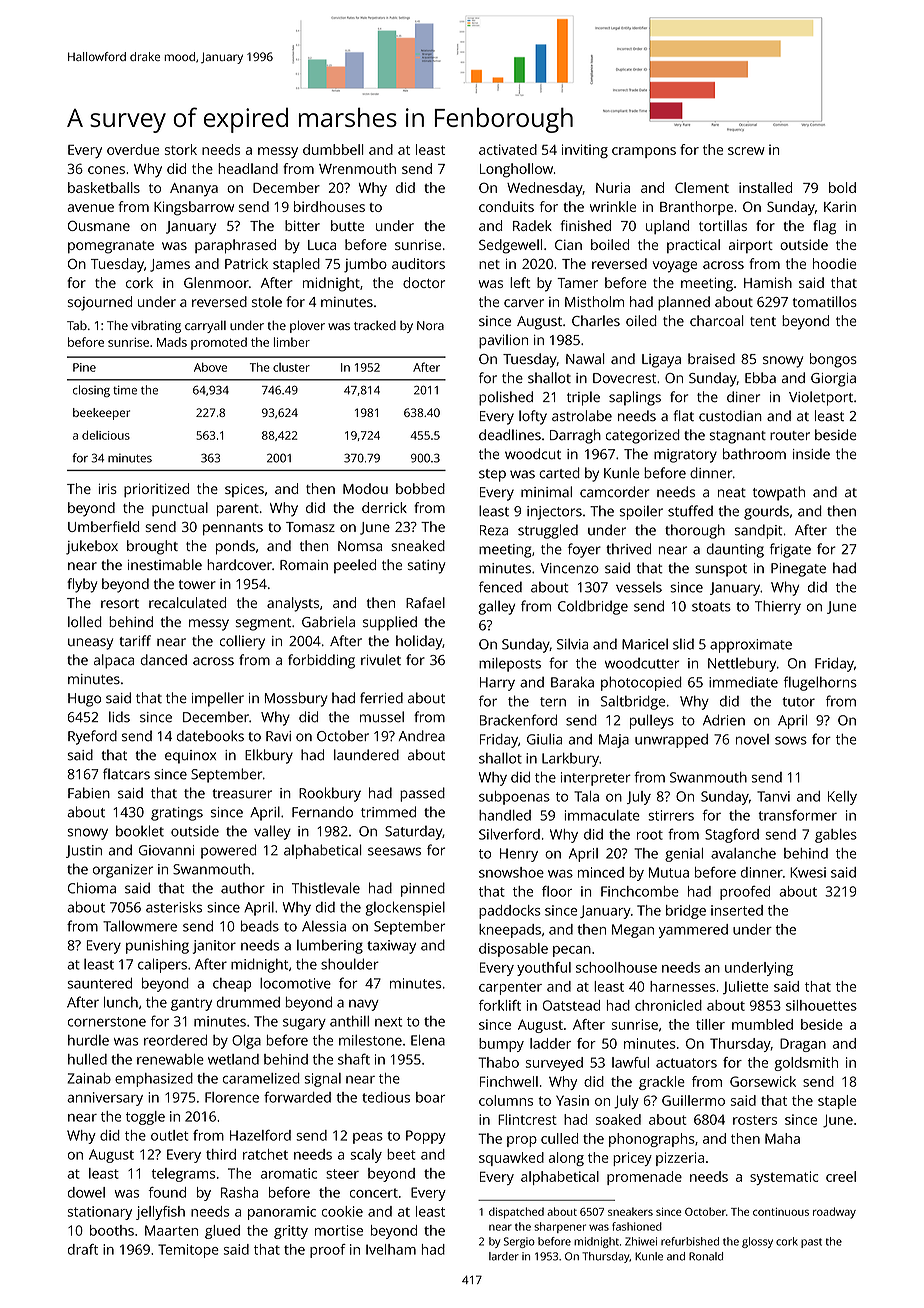 The image size is (924, 1308). I want to click on screw, so click(746, 151).
